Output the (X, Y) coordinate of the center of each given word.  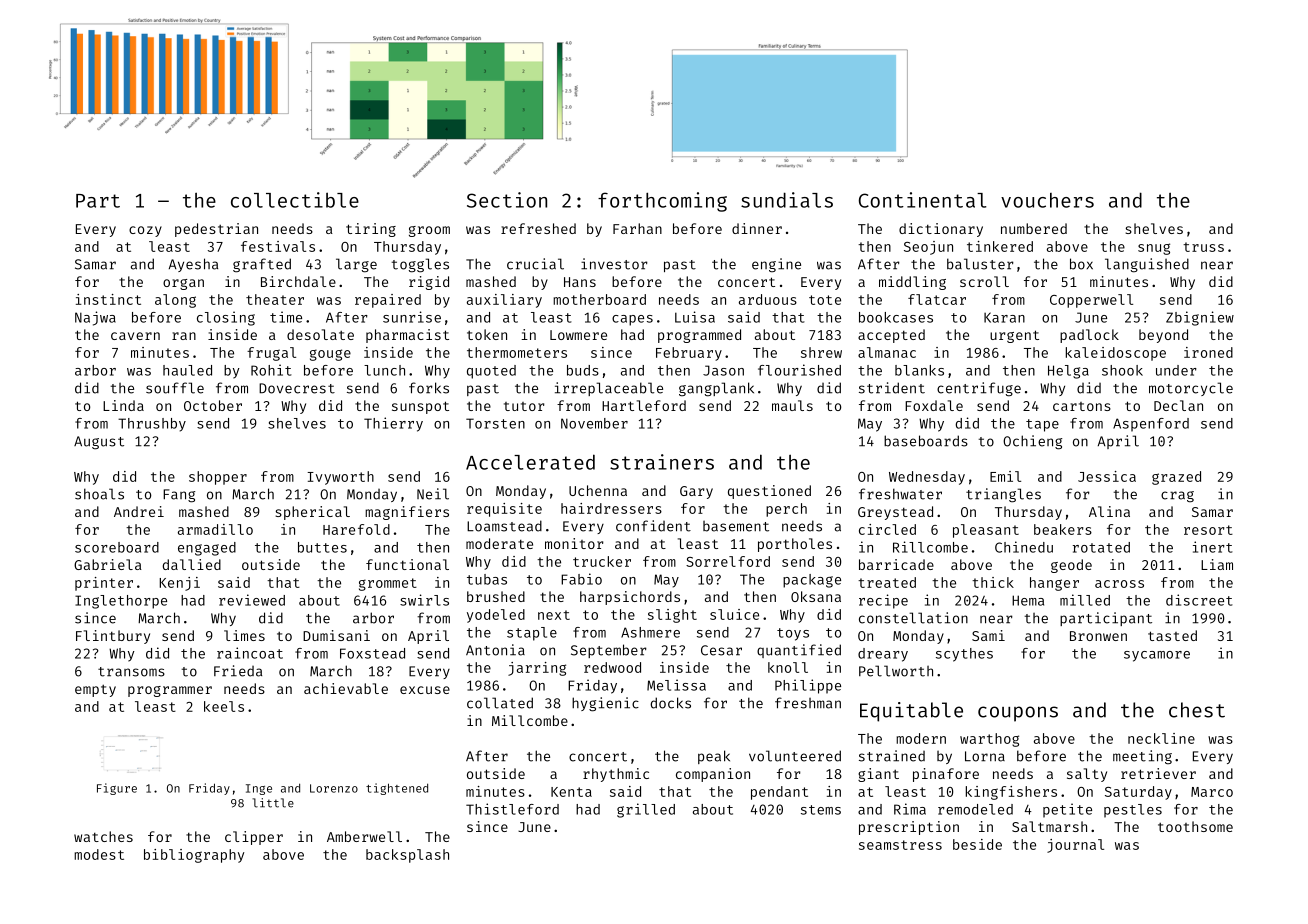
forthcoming (662, 202)
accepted (891, 336)
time (286, 317)
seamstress (900, 845)
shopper (218, 478)
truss (1203, 247)
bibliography (194, 856)
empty (95, 690)
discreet (1199, 600)
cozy (145, 231)
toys (793, 634)
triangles (1003, 495)
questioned (769, 492)
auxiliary (504, 301)
